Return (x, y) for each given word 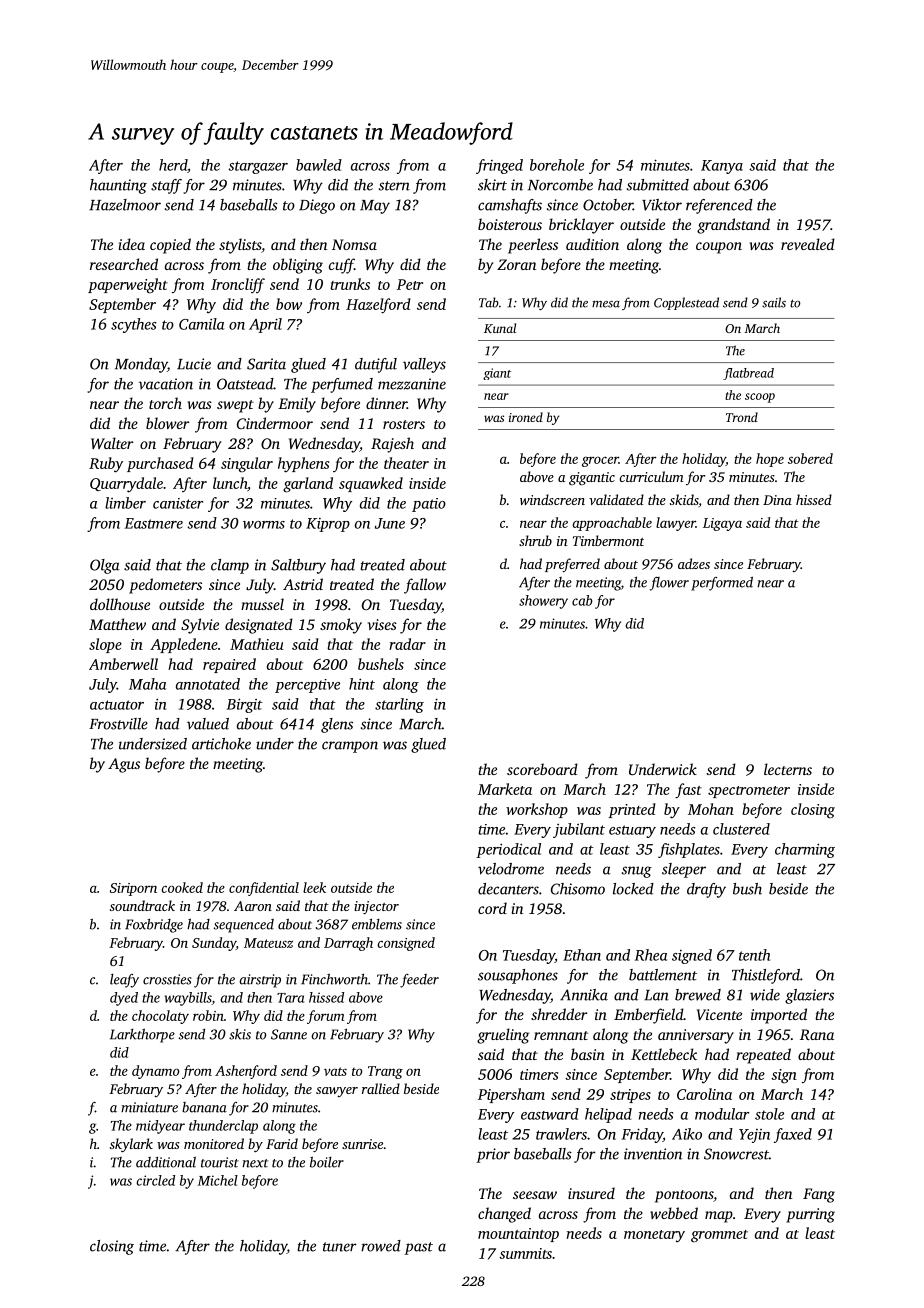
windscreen (552, 499)
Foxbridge (154, 926)
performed (722, 583)
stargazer (258, 167)
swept (235, 406)
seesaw (535, 1195)
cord (492, 908)
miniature (149, 1107)
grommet (719, 1236)
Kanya (722, 167)
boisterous (510, 224)
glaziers (809, 996)
